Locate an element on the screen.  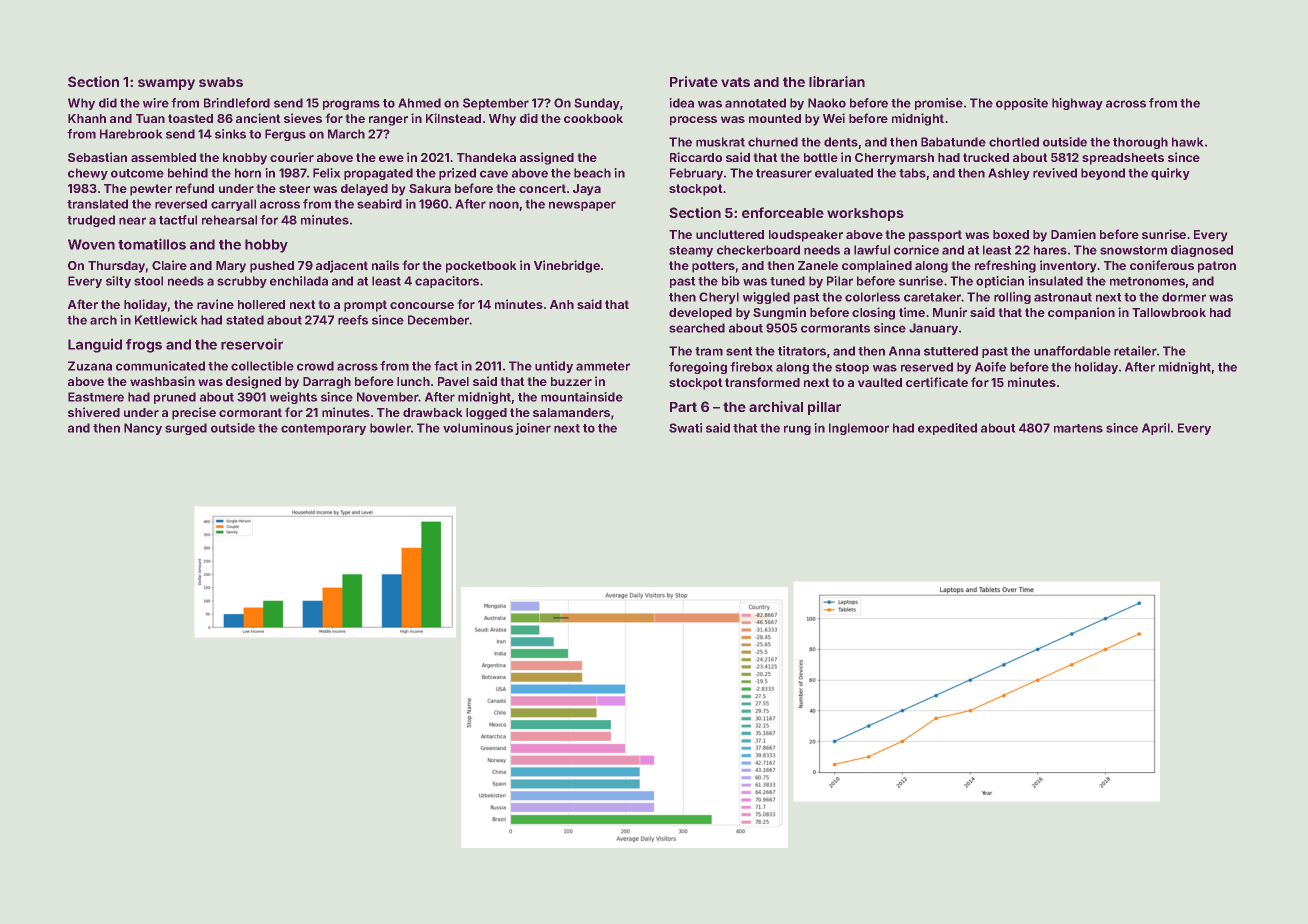
Riccardo is located at coordinates (696, 157).
